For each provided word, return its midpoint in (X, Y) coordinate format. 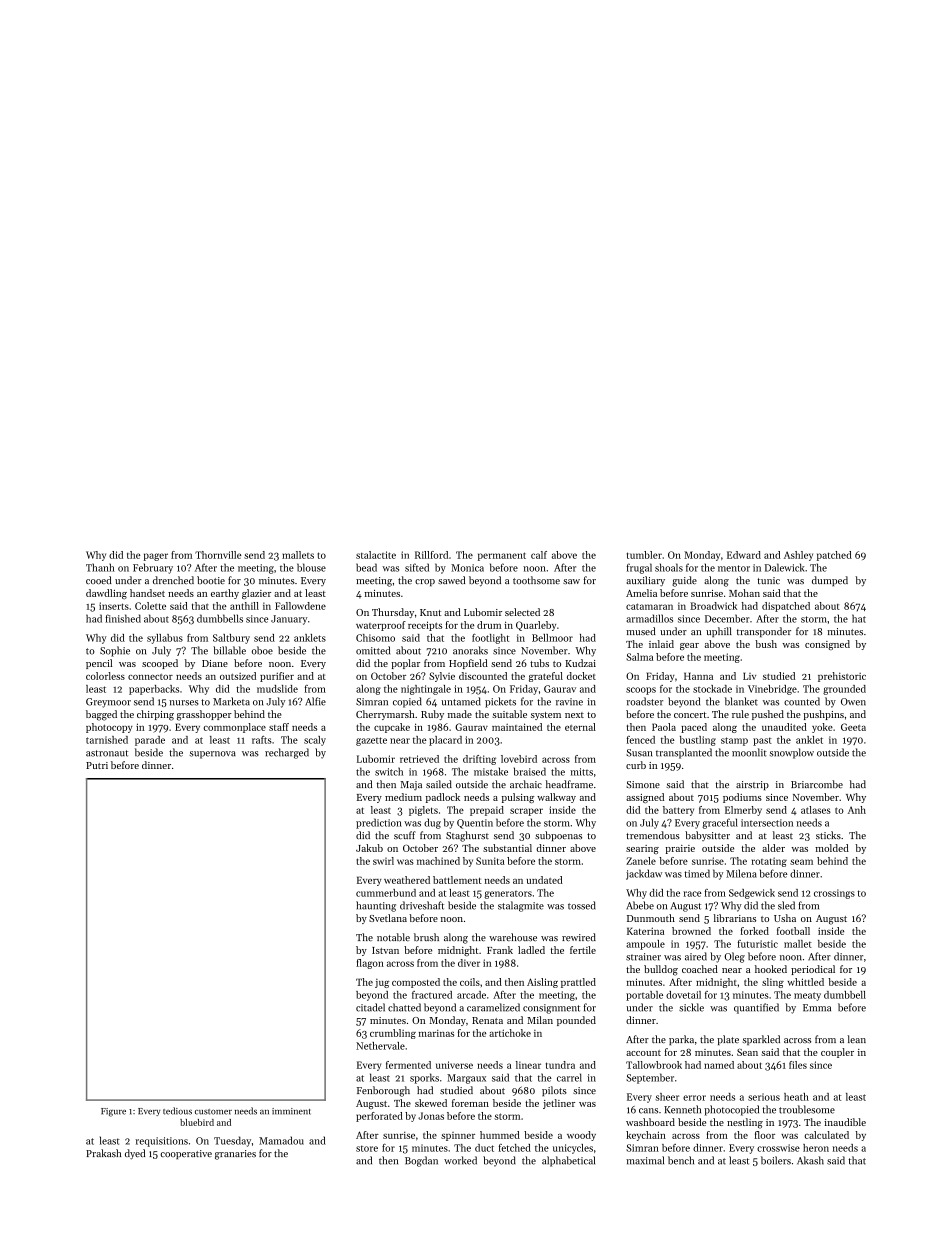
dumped (830, 581)
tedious (177, 1111)
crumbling (393, 1034)
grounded (844, 690)
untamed (461, 701)
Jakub (369, 848)
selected (522, 612)
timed (697, 873)
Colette (150, 606)
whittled (806, 982)
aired (696, 956)
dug (432, 823)
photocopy (109, 728)
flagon (370, 964)
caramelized (493, 1007)
